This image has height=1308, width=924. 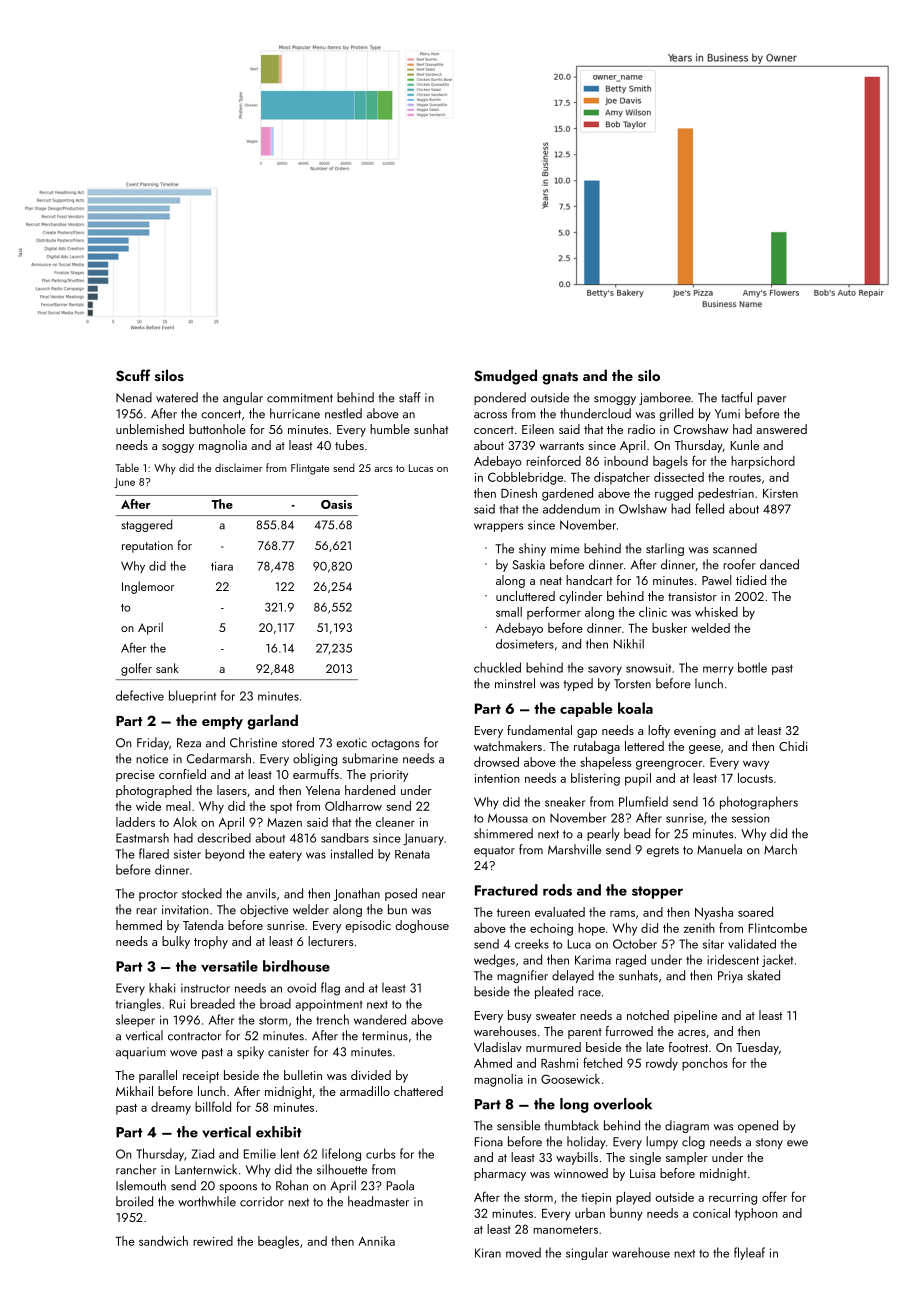 I want to click on greengrocer, so click(x=669, y=765).
